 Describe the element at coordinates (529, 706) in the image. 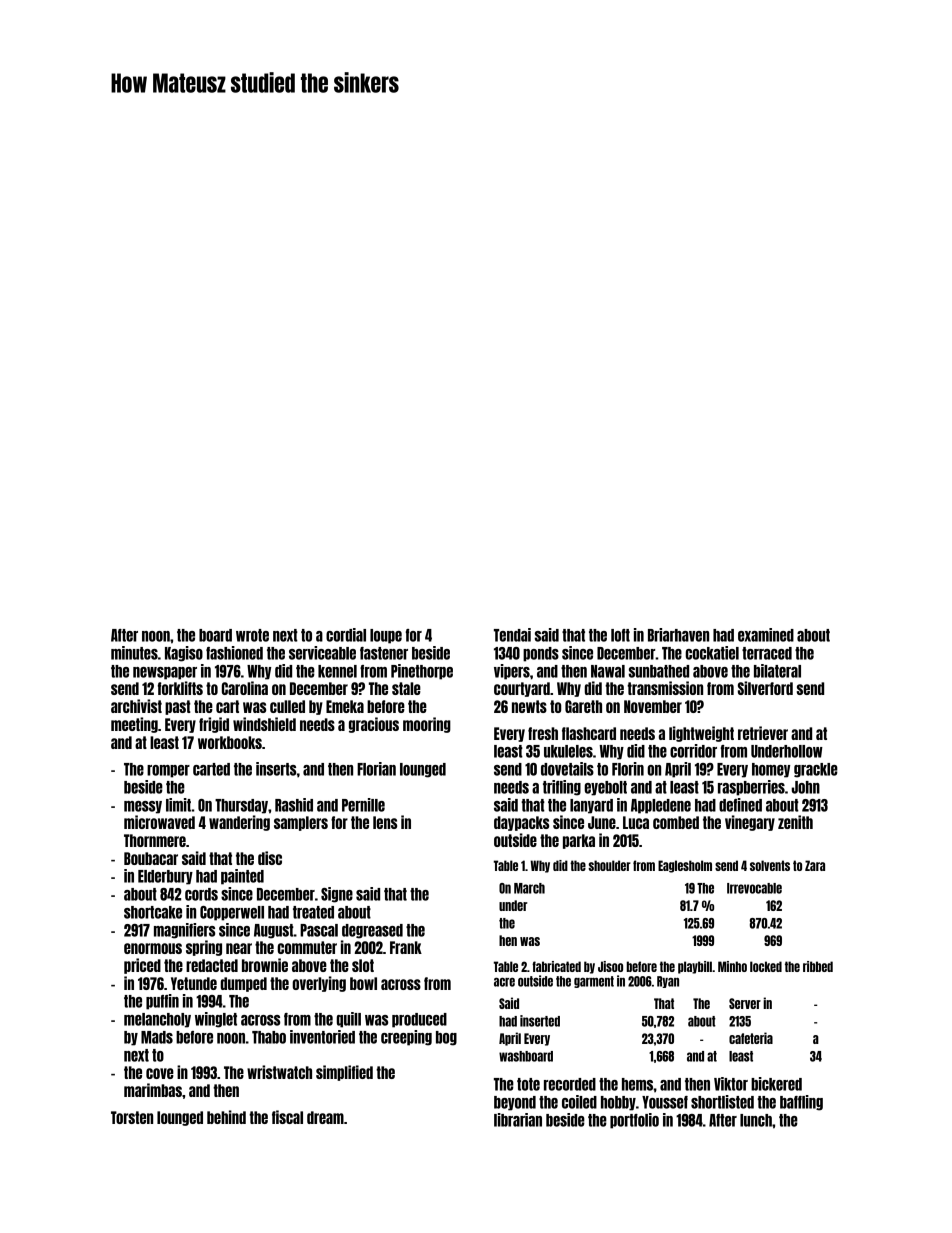

I see `newts` at that location.
